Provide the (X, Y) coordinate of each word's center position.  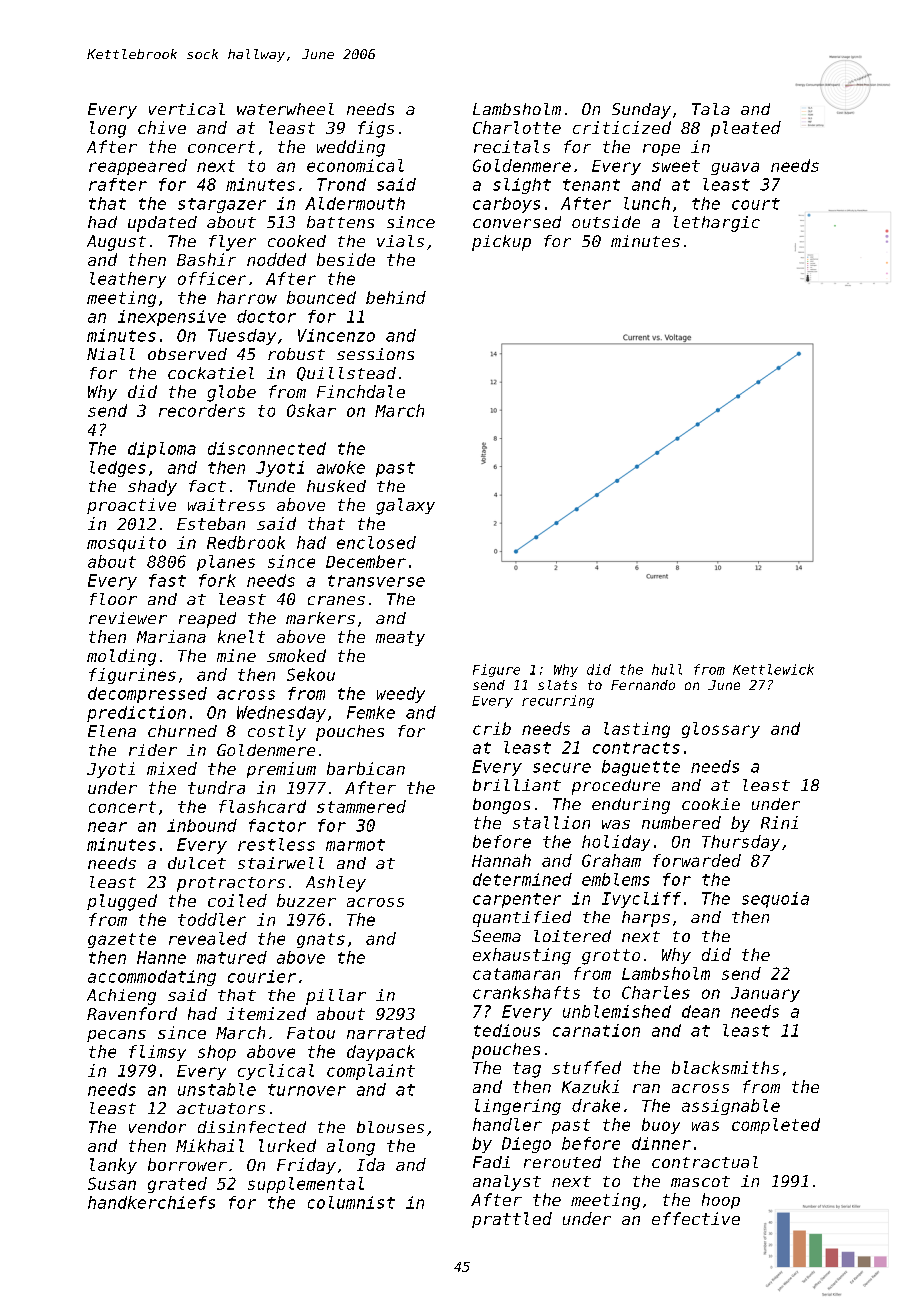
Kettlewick (773, 669)
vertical (187, 109)
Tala (711, 109)
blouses (390, 1127)
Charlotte (517, 127)
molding (121, 657)
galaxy (405, 506)
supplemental (306, 1185)
